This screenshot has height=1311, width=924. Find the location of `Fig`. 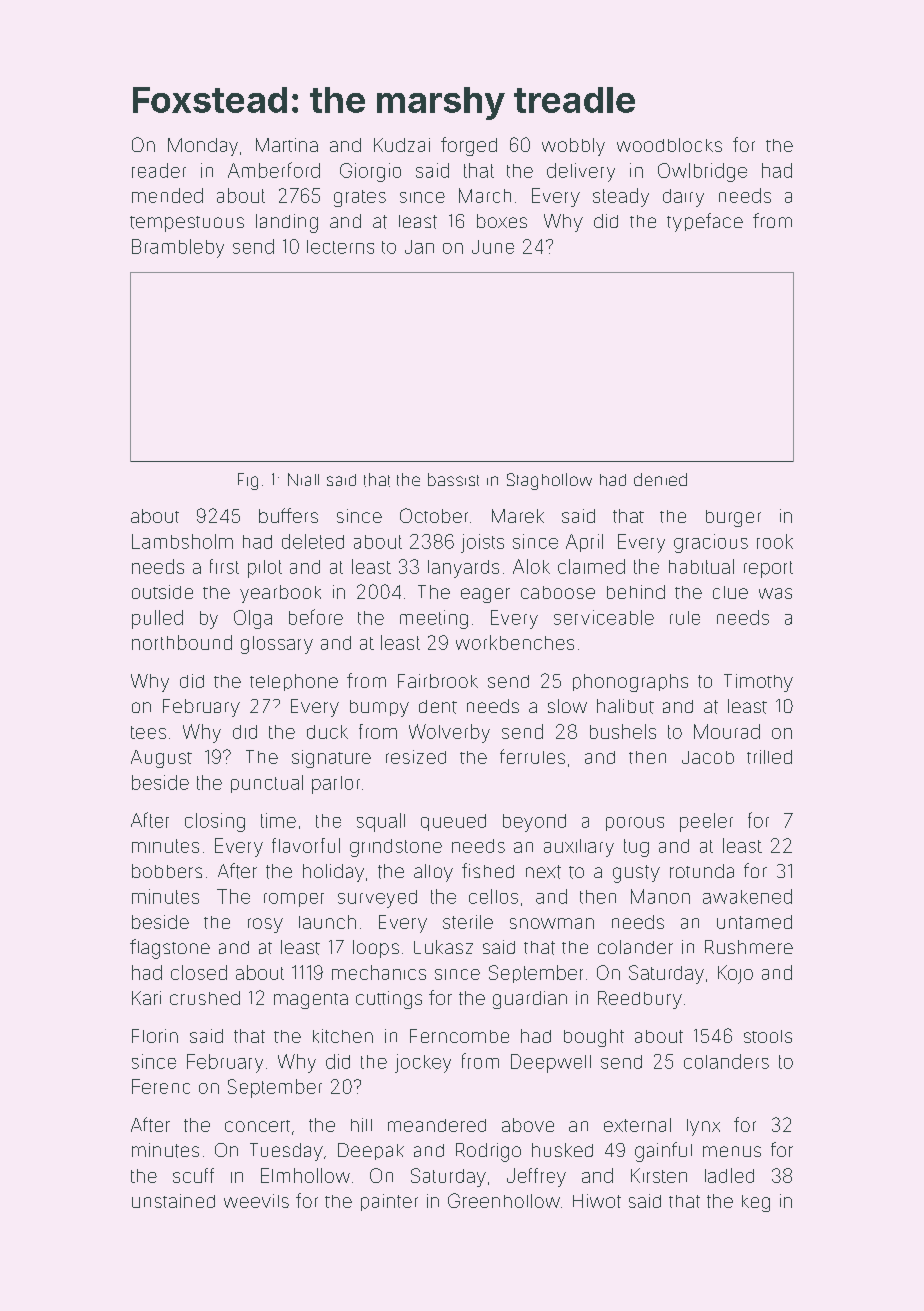

Fig is located at coordinates (248, 481).
